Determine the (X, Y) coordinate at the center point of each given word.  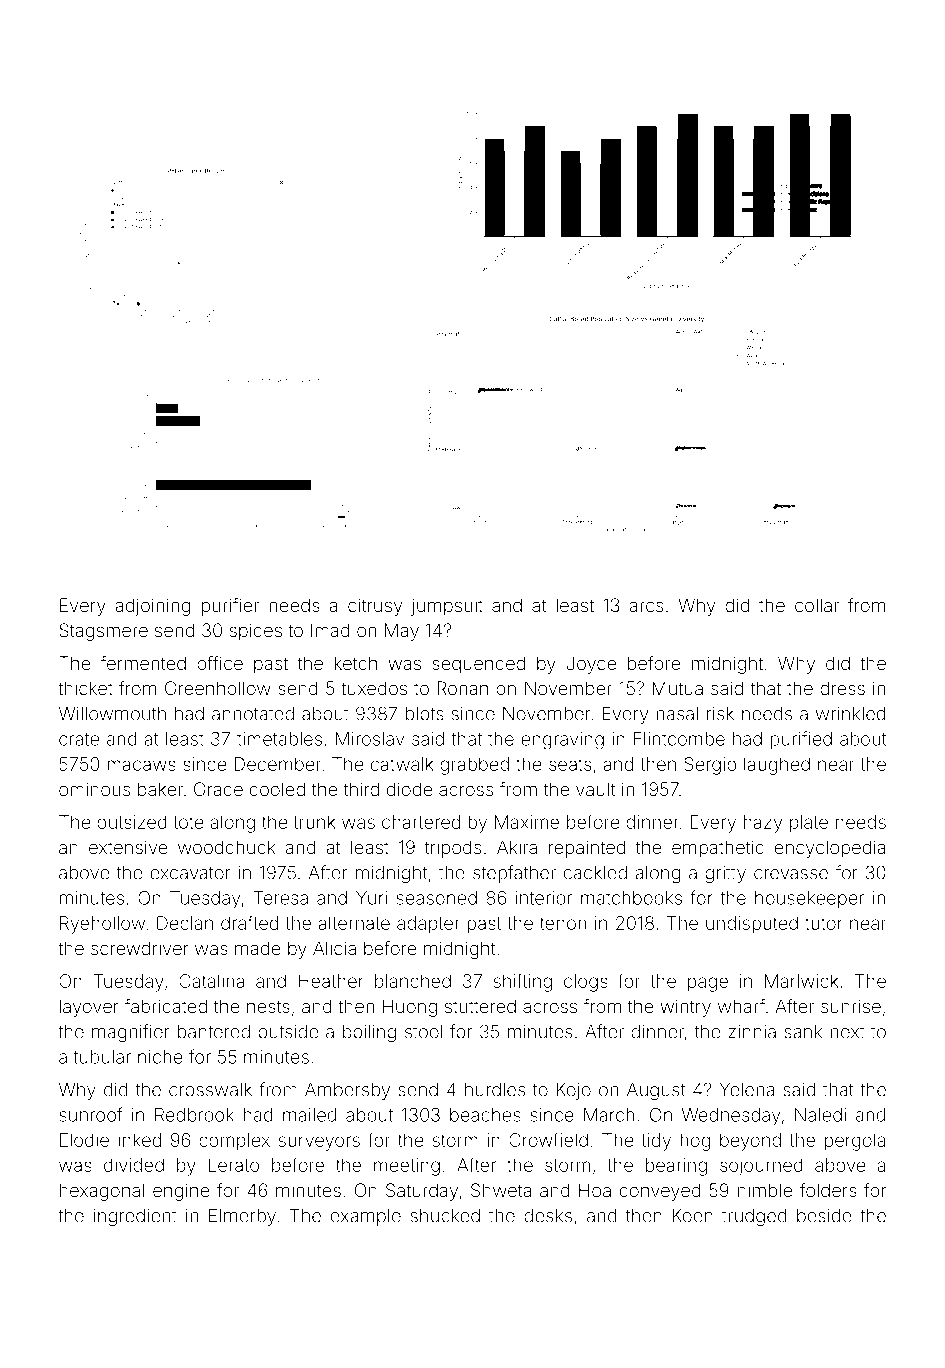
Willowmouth (112, 714)
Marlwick (802, 981)
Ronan (462, 688)
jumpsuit (447, 607)
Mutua (677, 688)
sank (803, 1032)
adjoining (152, 607)
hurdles (495, 1090)
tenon (563, 923)
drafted (249, 922)
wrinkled (850, 714)
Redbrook (194, 1115)
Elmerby (242, 1217)
